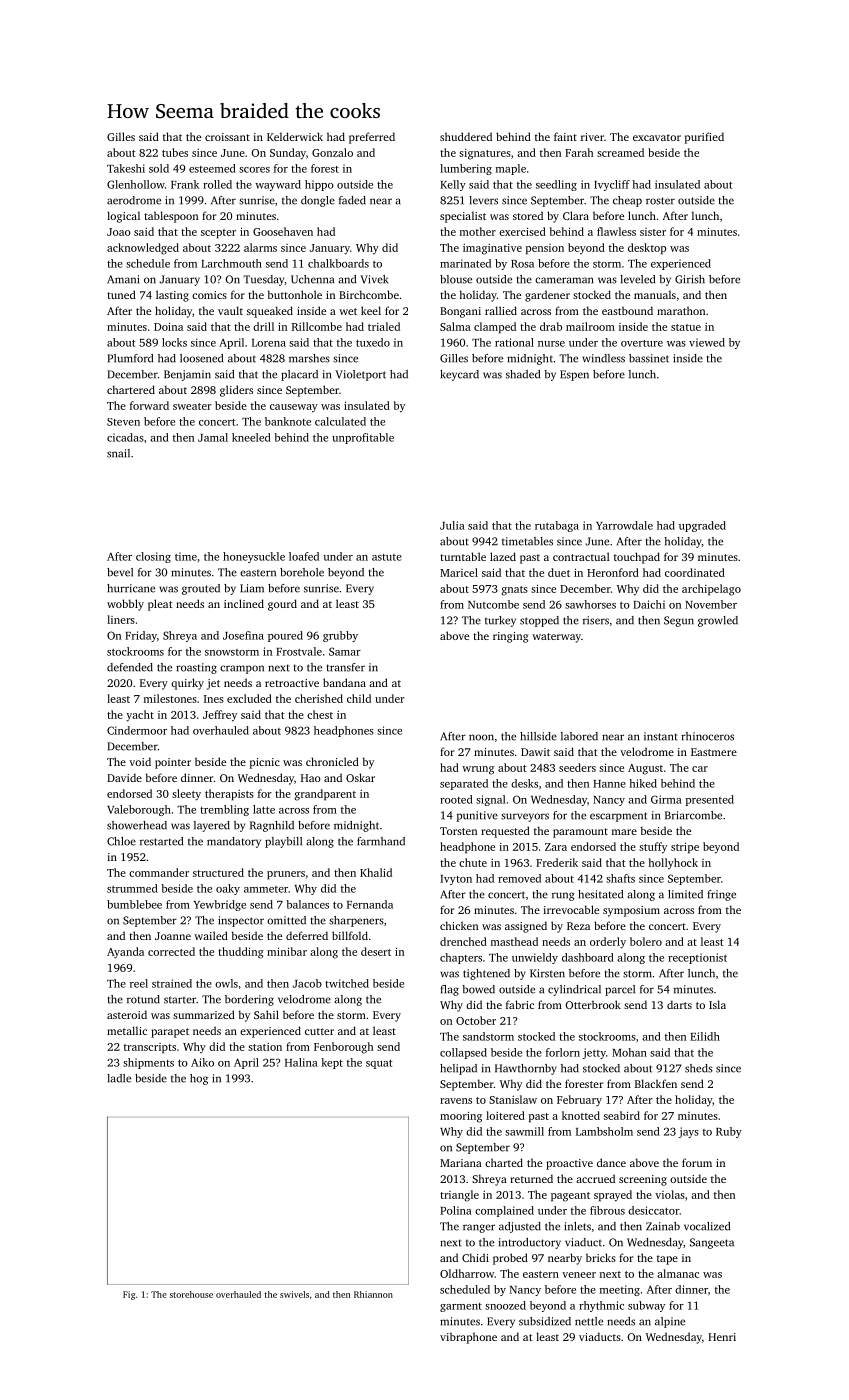  What do you see at coordinates (344, 1048) in the document?
I see `Fenborough` at bounding box center [344, 1048].
